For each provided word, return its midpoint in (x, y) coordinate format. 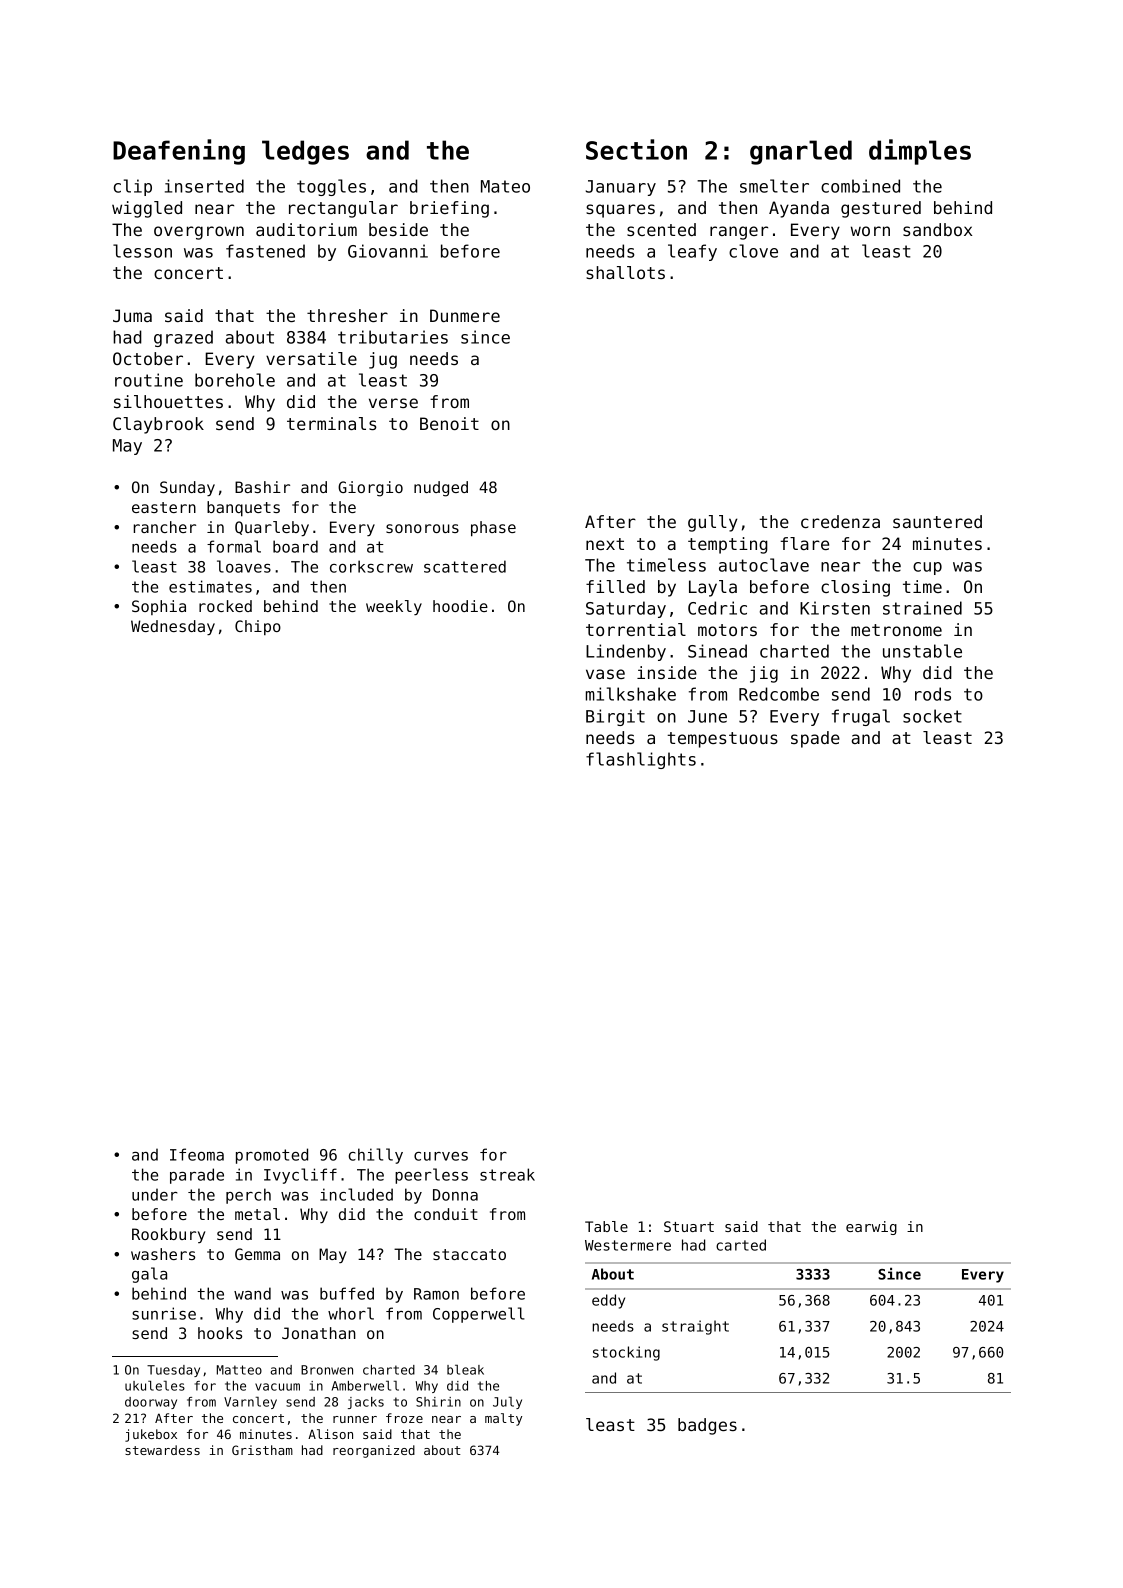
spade (815, 739)
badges (707, 1426)
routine (149, 380)
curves (441, 1156)
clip (133, 187)
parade (197, 1176)
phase (493, 529)
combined (860, 186)
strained (922, 608)
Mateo (505, 186)
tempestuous (722, 740)
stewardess (162, 1450)
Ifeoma (197, 1154)
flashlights (641, 760)
